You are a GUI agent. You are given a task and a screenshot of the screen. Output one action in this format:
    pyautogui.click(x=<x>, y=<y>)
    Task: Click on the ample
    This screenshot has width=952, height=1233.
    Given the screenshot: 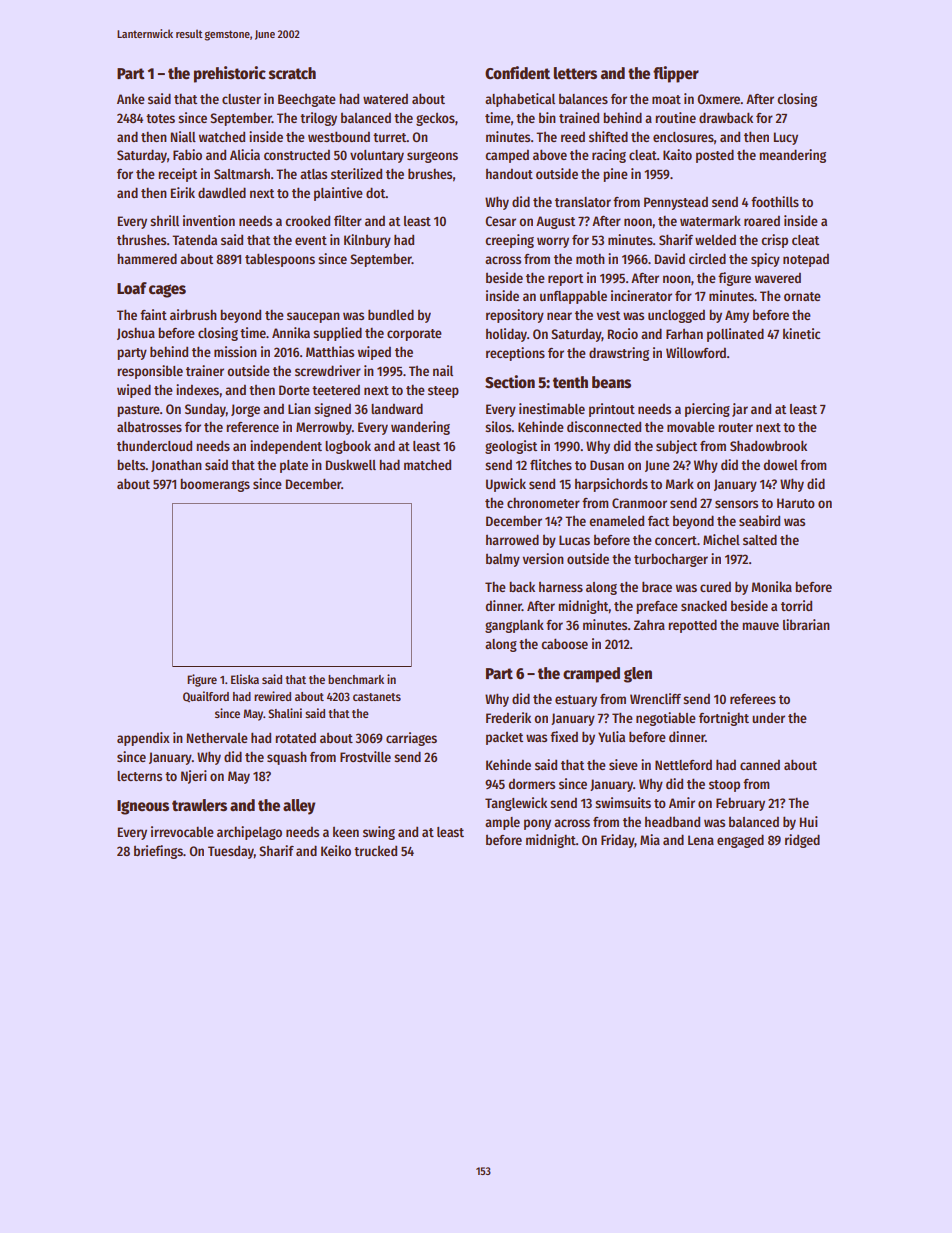 What is the action you would take?
    pyautogui.click(x=502, y=823)
